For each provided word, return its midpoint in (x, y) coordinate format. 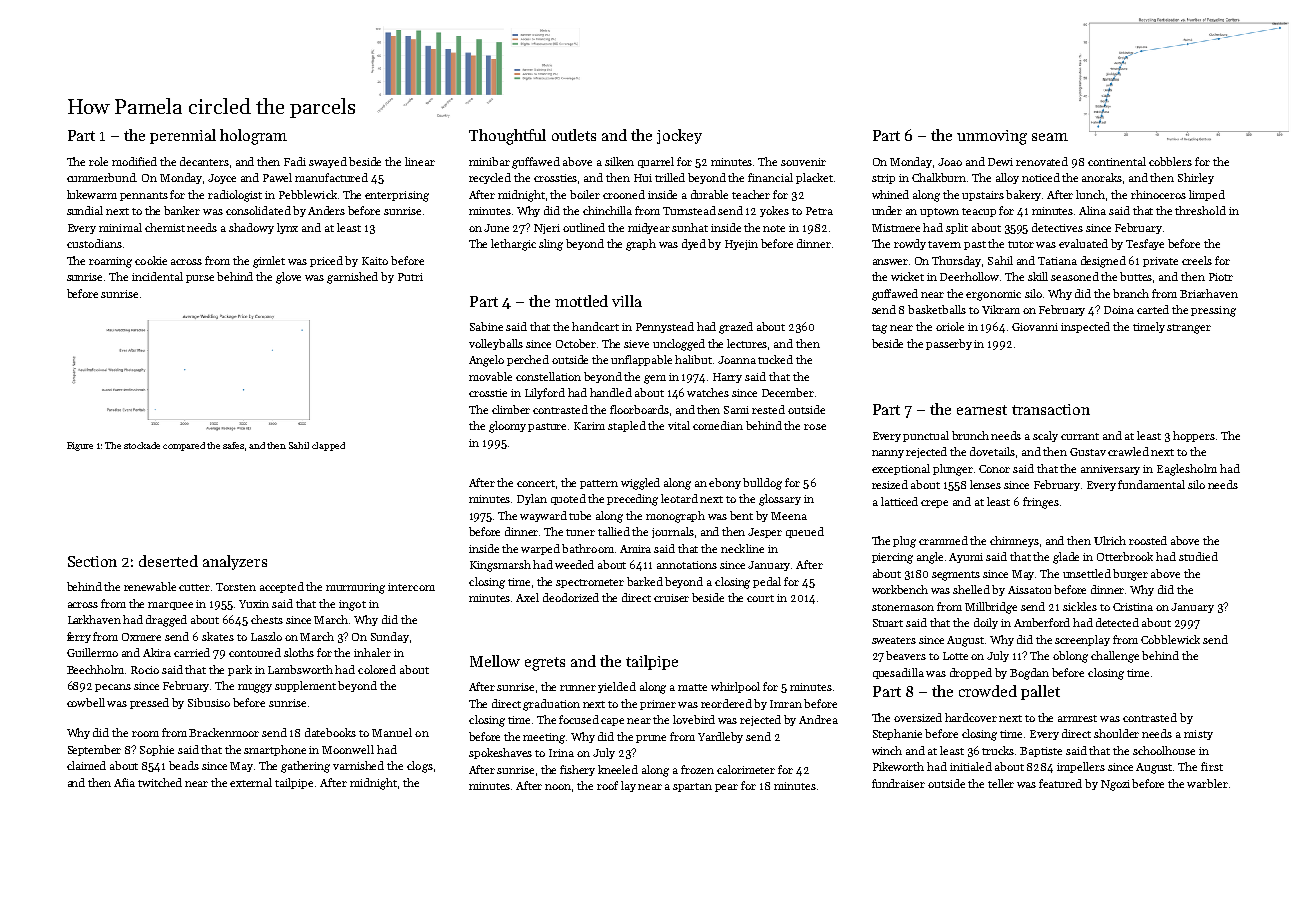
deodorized (571, 597)
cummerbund (102, 177)
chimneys (1014, 541)
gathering (305, 767)
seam (1050, 137)
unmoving (992, 137)
